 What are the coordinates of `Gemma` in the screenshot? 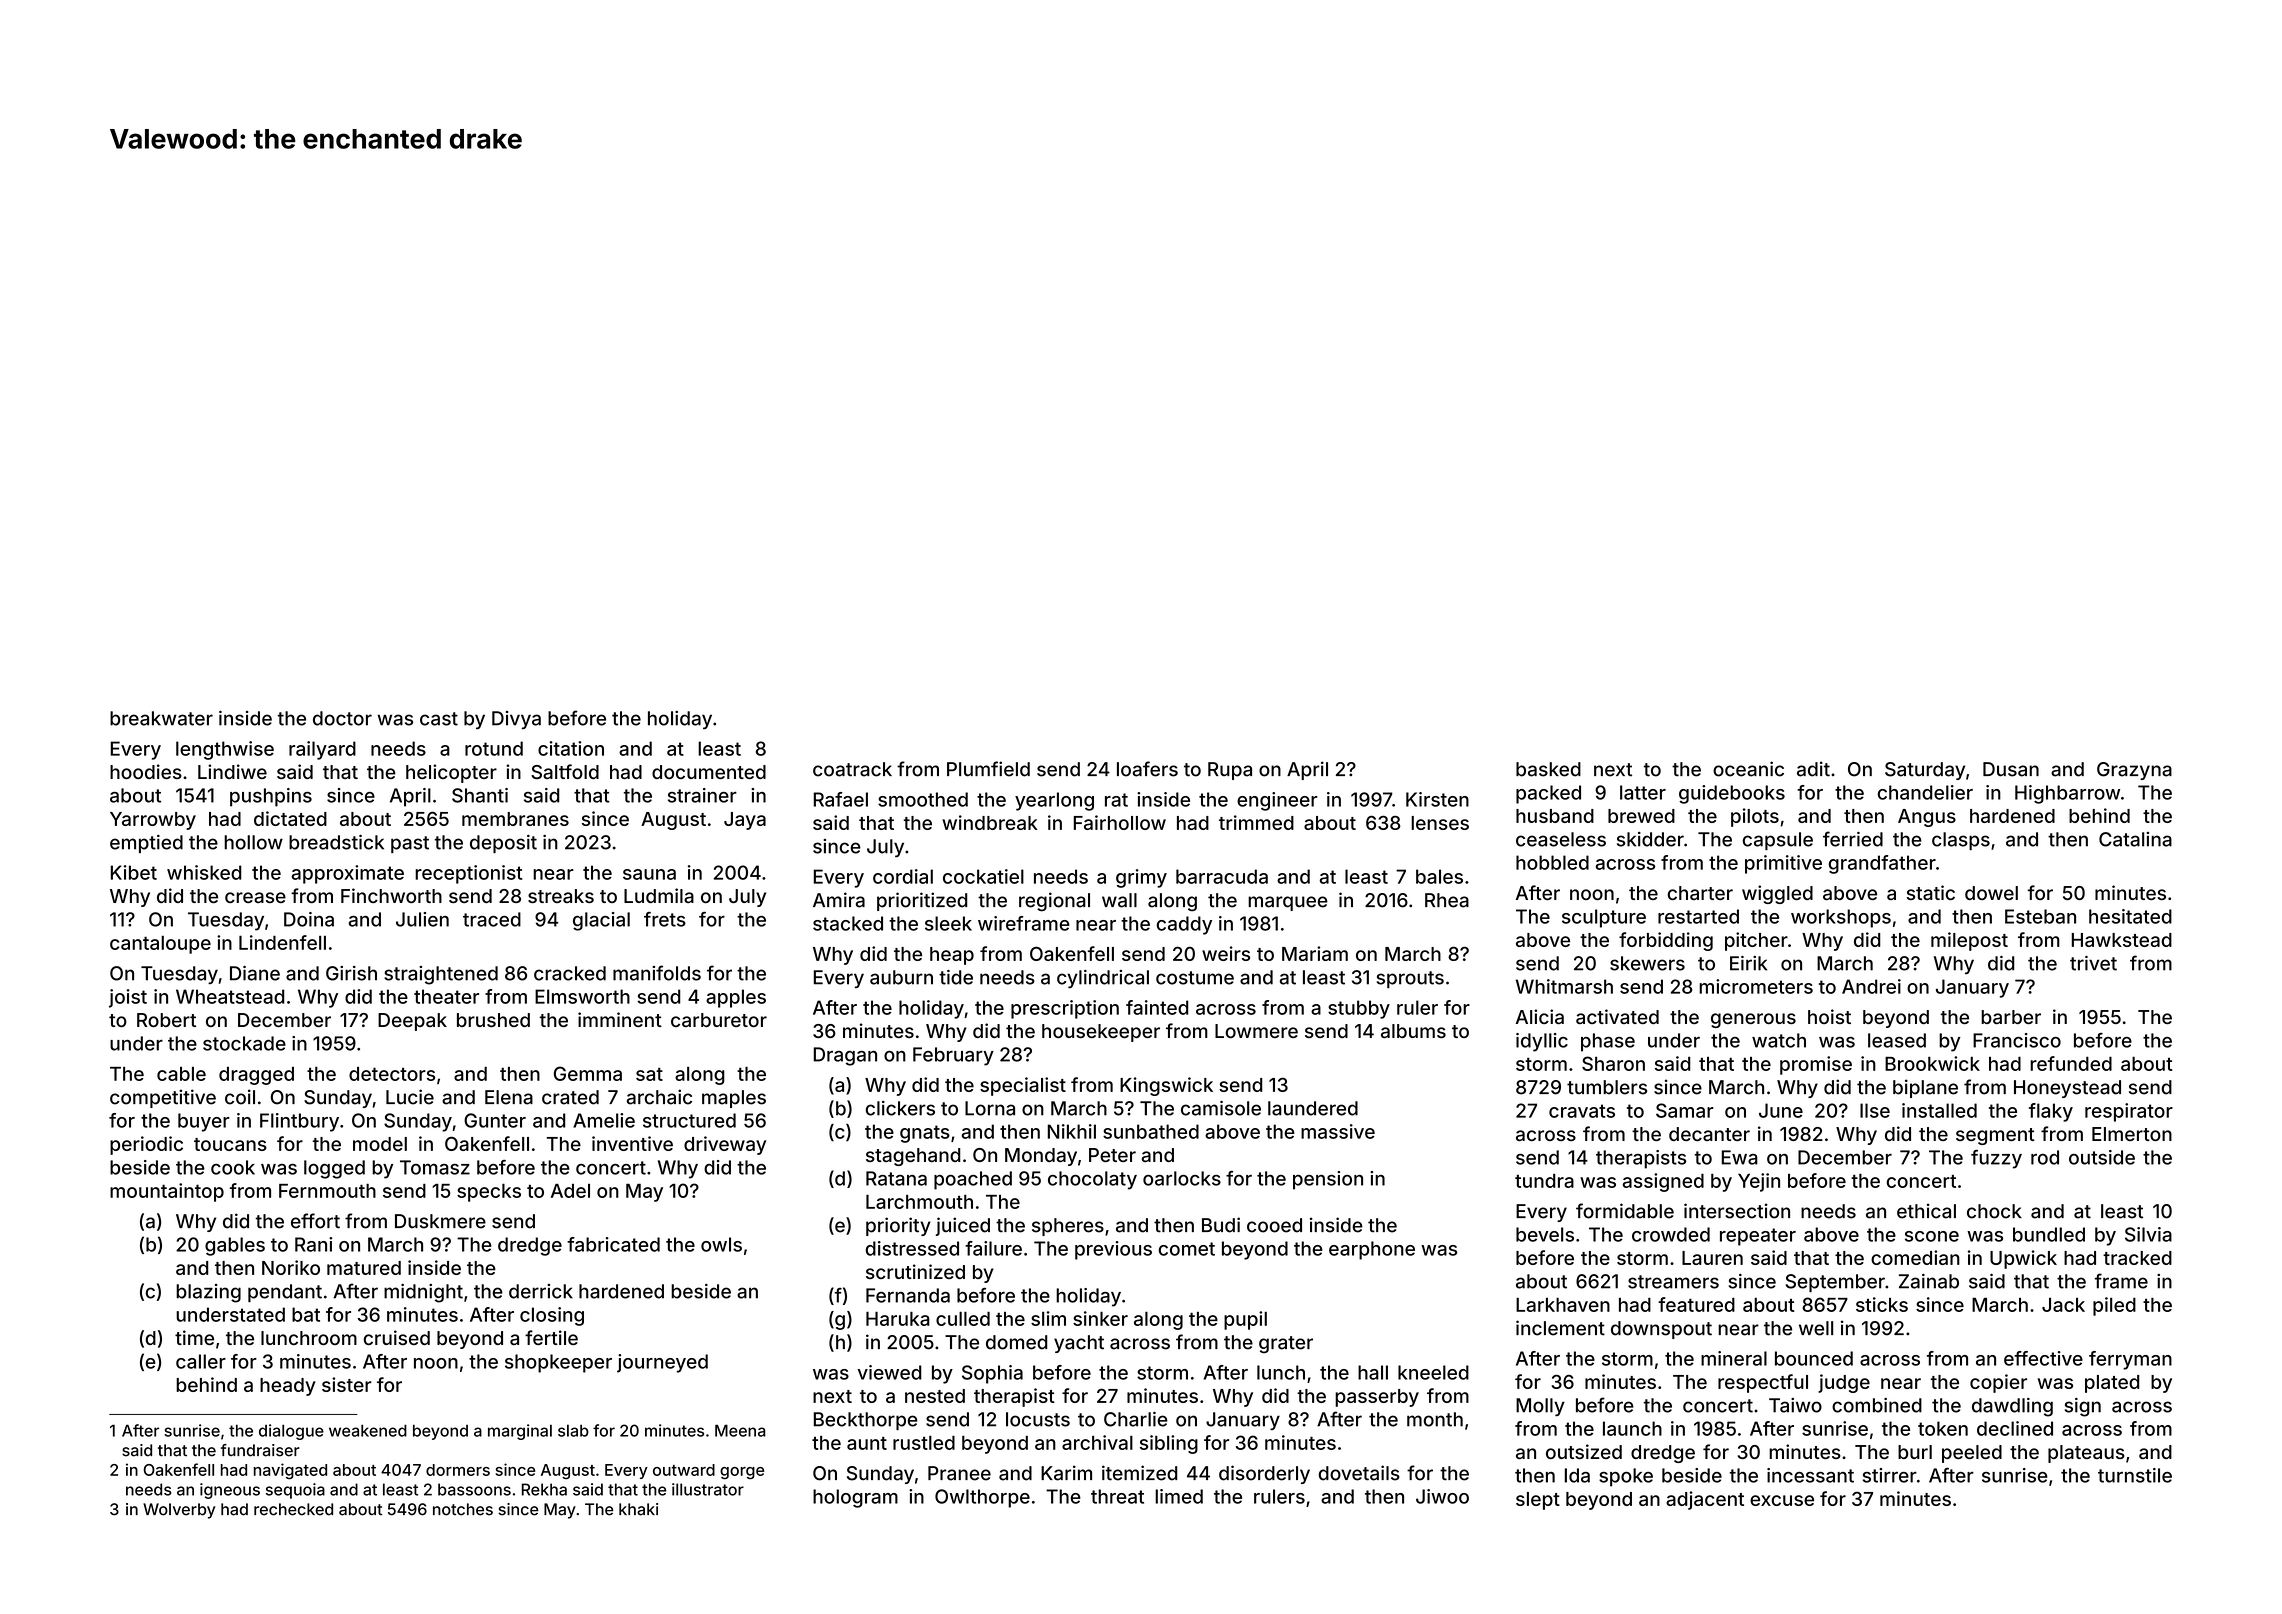 It's located at (588, 1073).
